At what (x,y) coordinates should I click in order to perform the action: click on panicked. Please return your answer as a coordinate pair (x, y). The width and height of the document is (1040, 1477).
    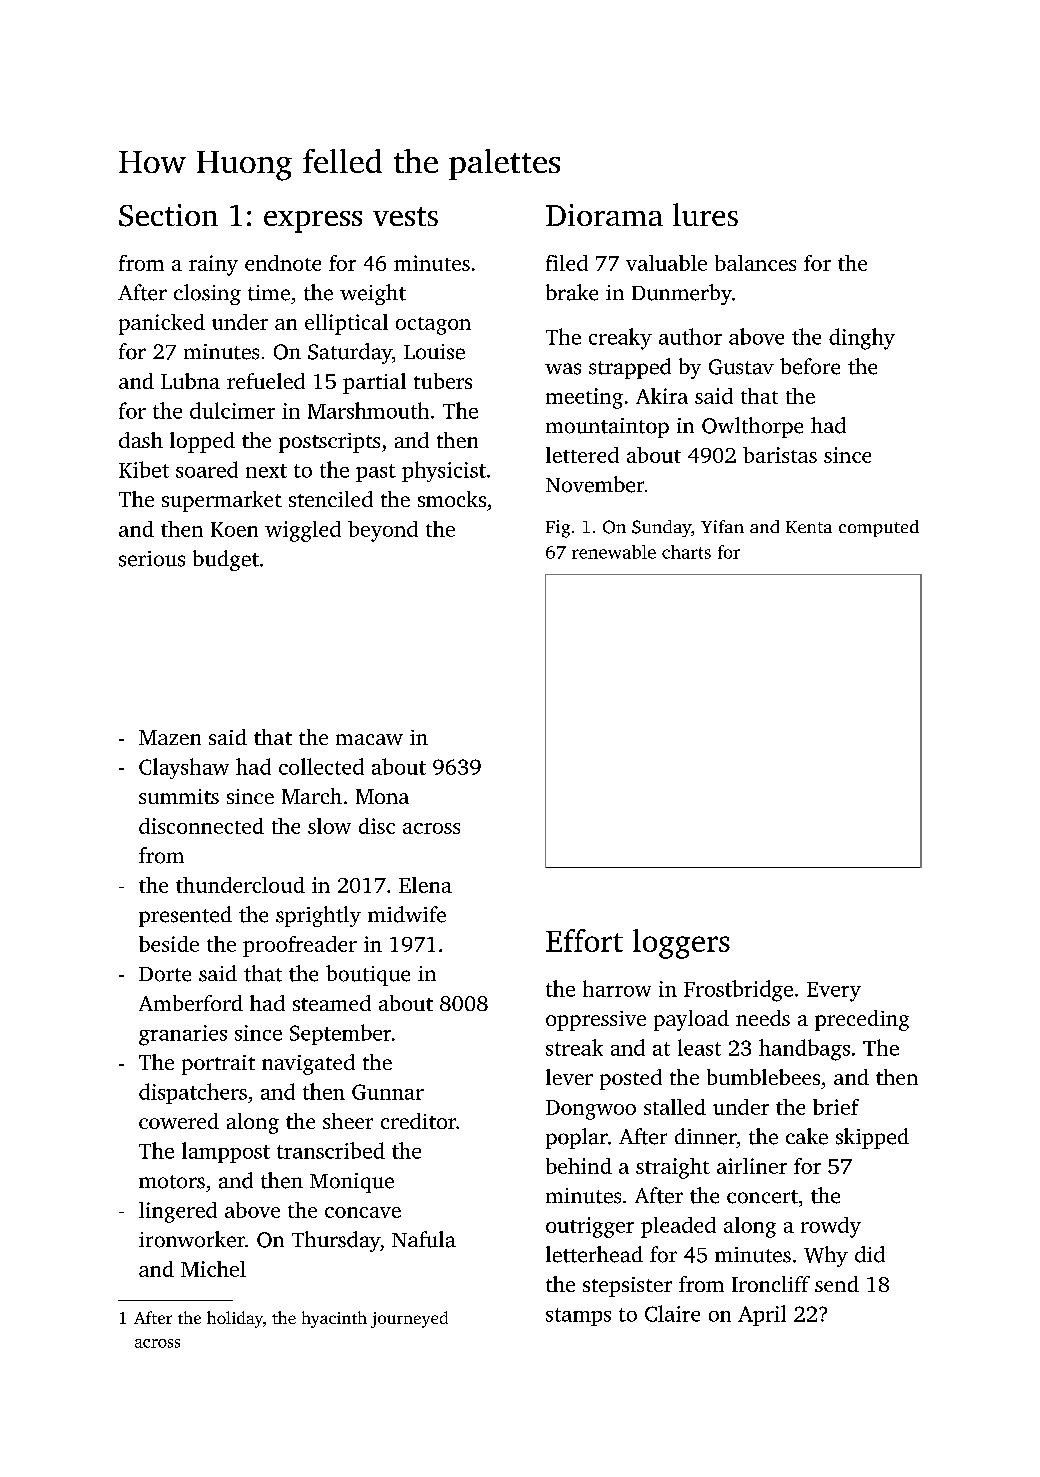
    Looking at the image, I should click on (162, 324).
